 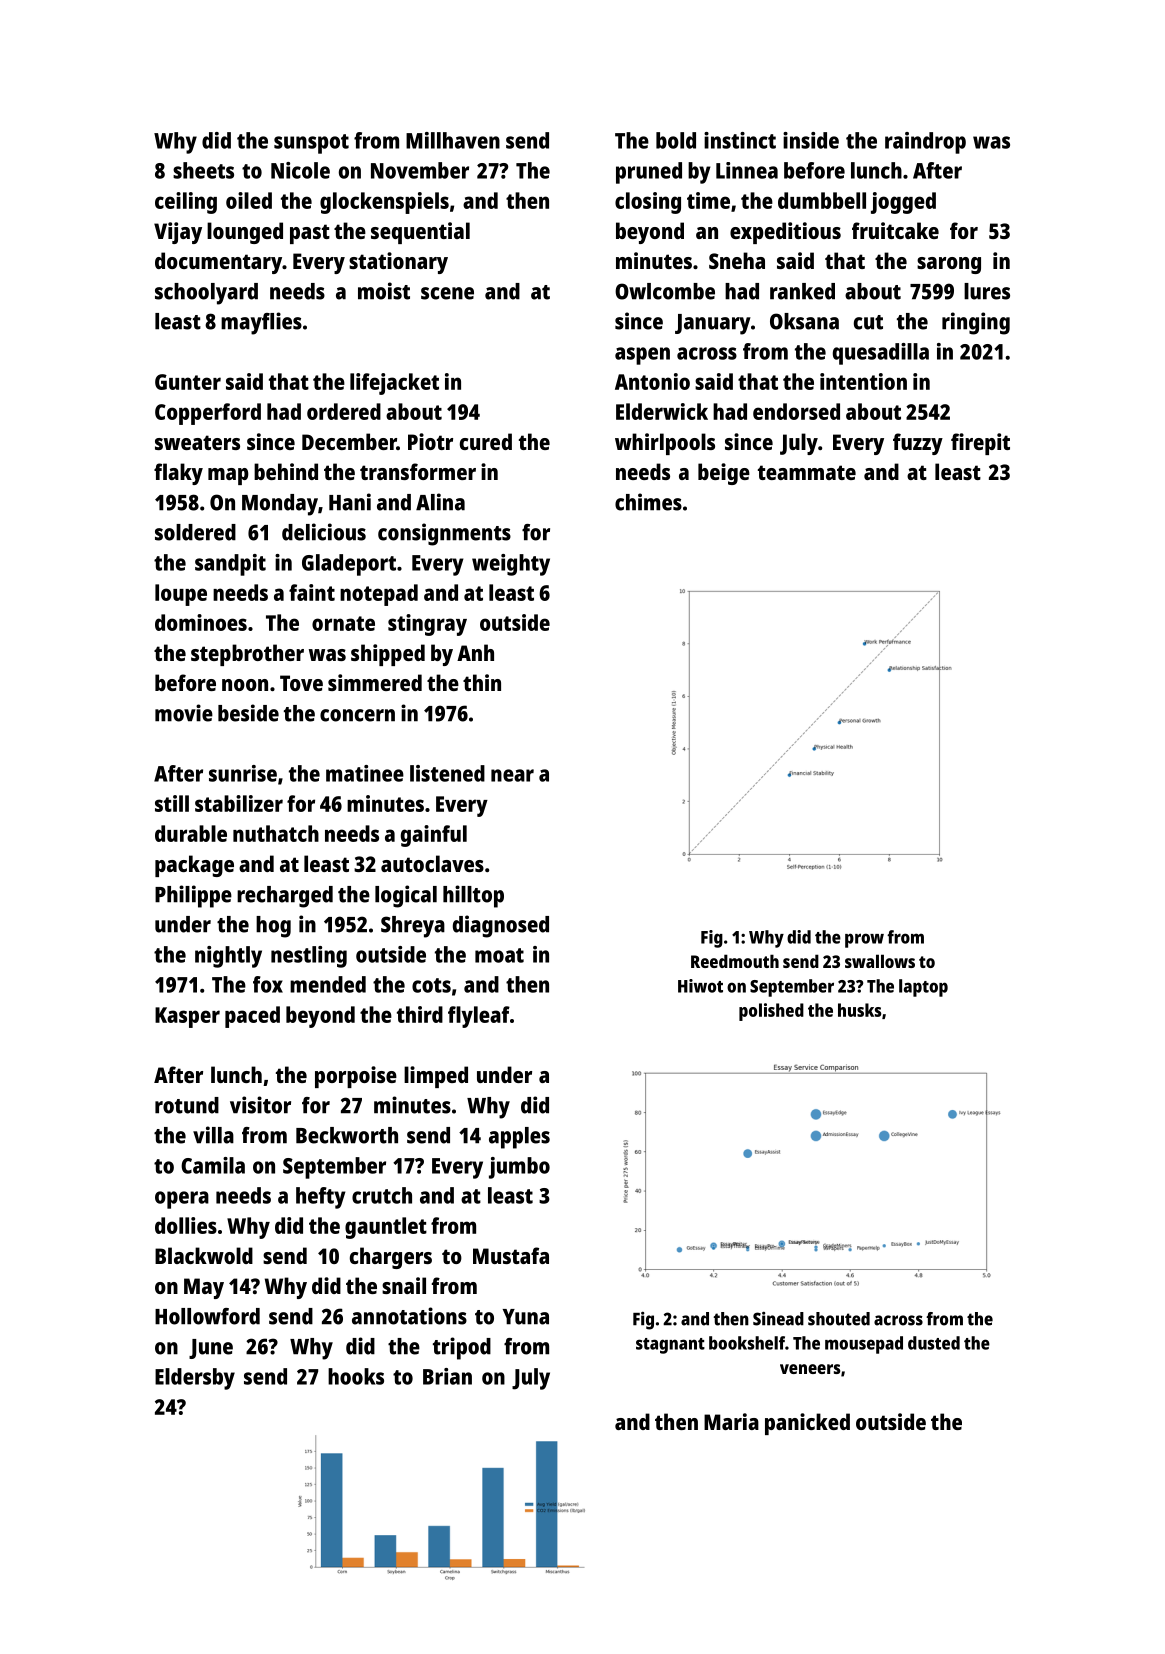 What do you see at coordinates (260, 1105) in the document?
I see `visitor` at bounding box center [260, 1105].
